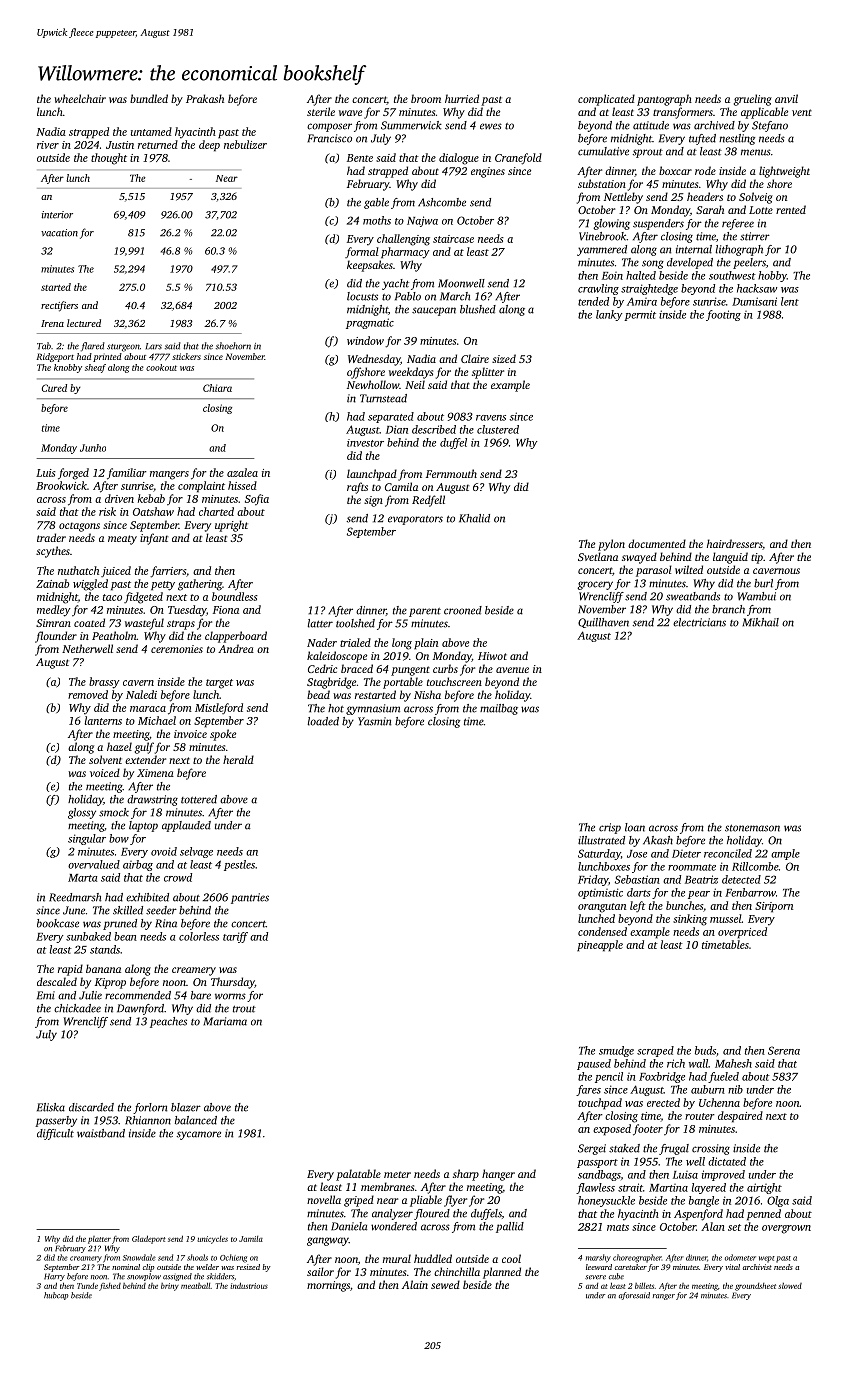  What do you see at coordinates (784, 1050) in the image?
I see `Serena` at bounding box center [784, 1050].
